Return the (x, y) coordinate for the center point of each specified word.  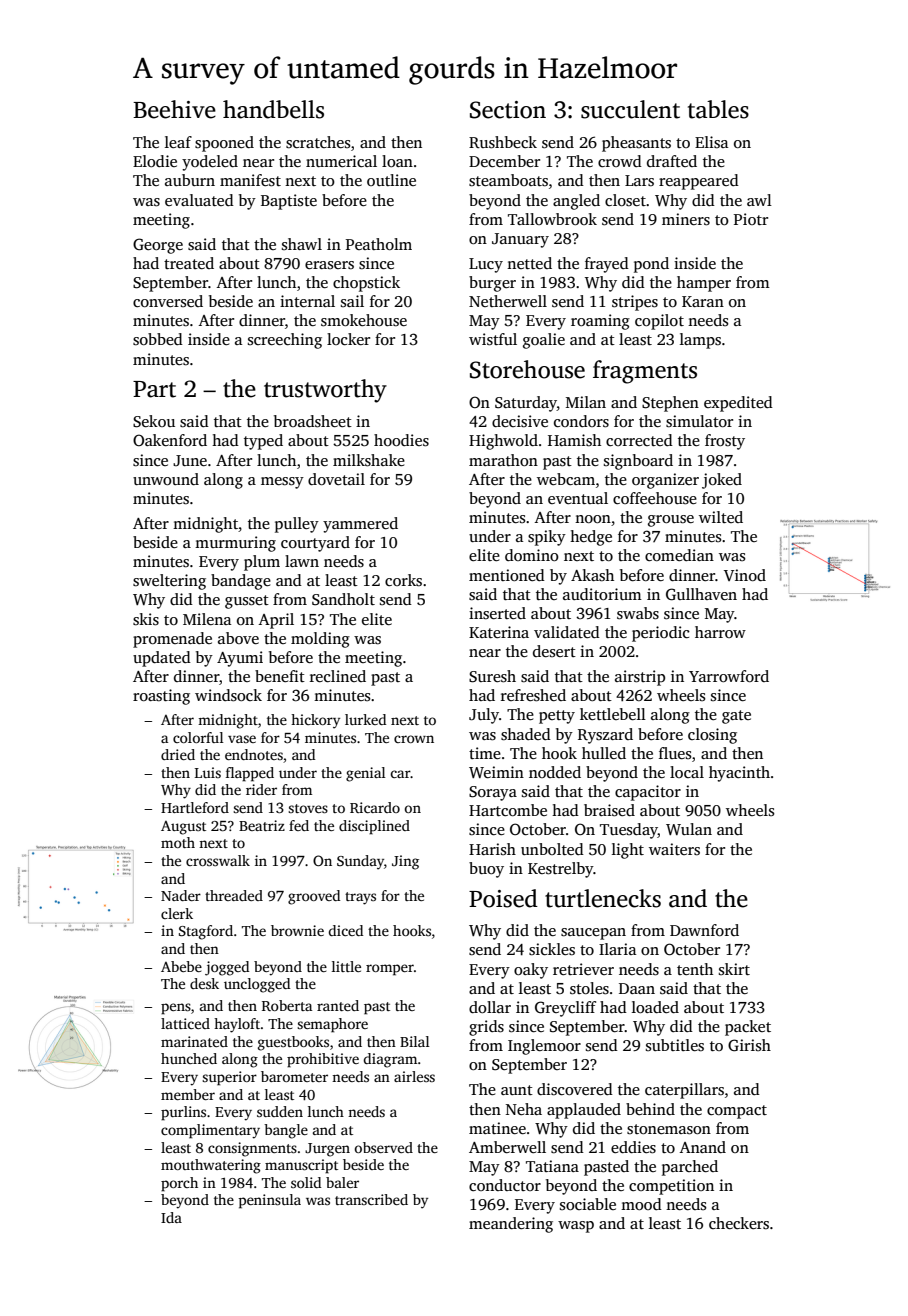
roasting (161, 697)
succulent (630, 109)
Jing (405, 862)
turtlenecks (603, 898)
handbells (273, 109)
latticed (185, 1023)
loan (397, 161)
